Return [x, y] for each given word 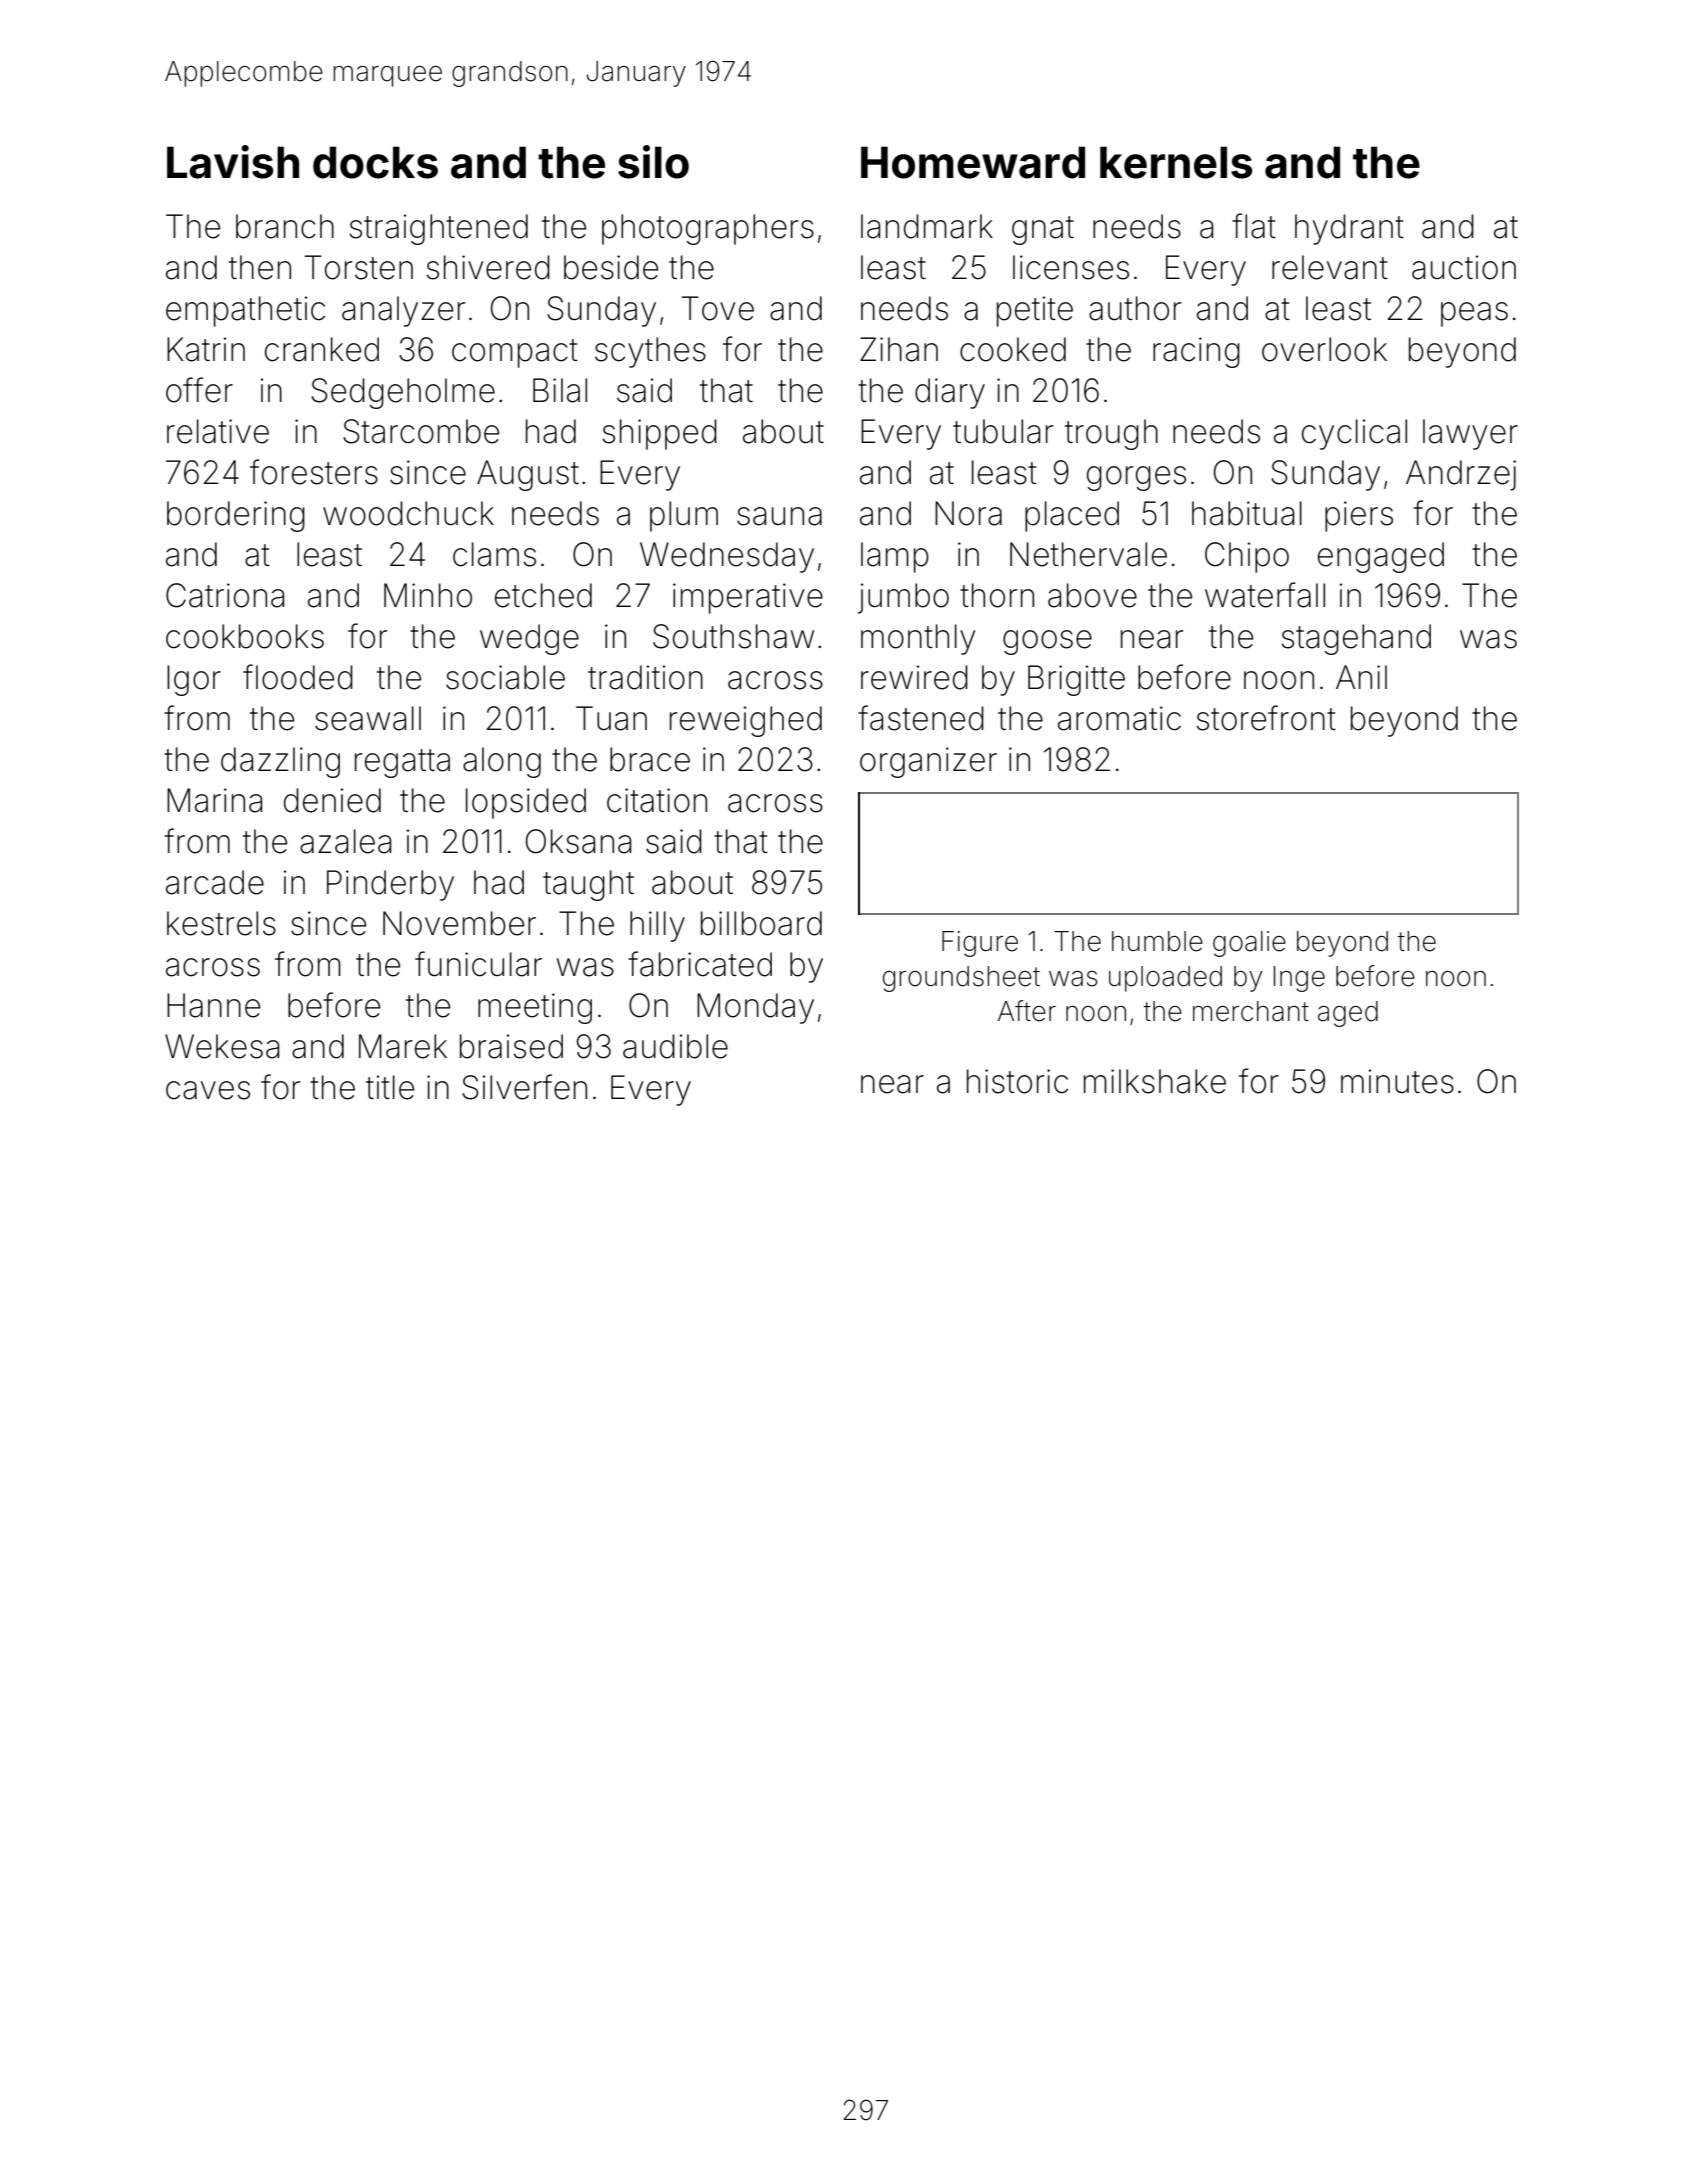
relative [218, 431]
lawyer [1470, 434]
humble [1157, 941]
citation [657, 800]
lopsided [526, 803]
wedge [529, 639]
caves [208, 1090]
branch [285, 226]
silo [653, 162]
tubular [1003, 431]
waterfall [1265, 595]
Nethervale [1088, 554]
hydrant [1349, 229]
